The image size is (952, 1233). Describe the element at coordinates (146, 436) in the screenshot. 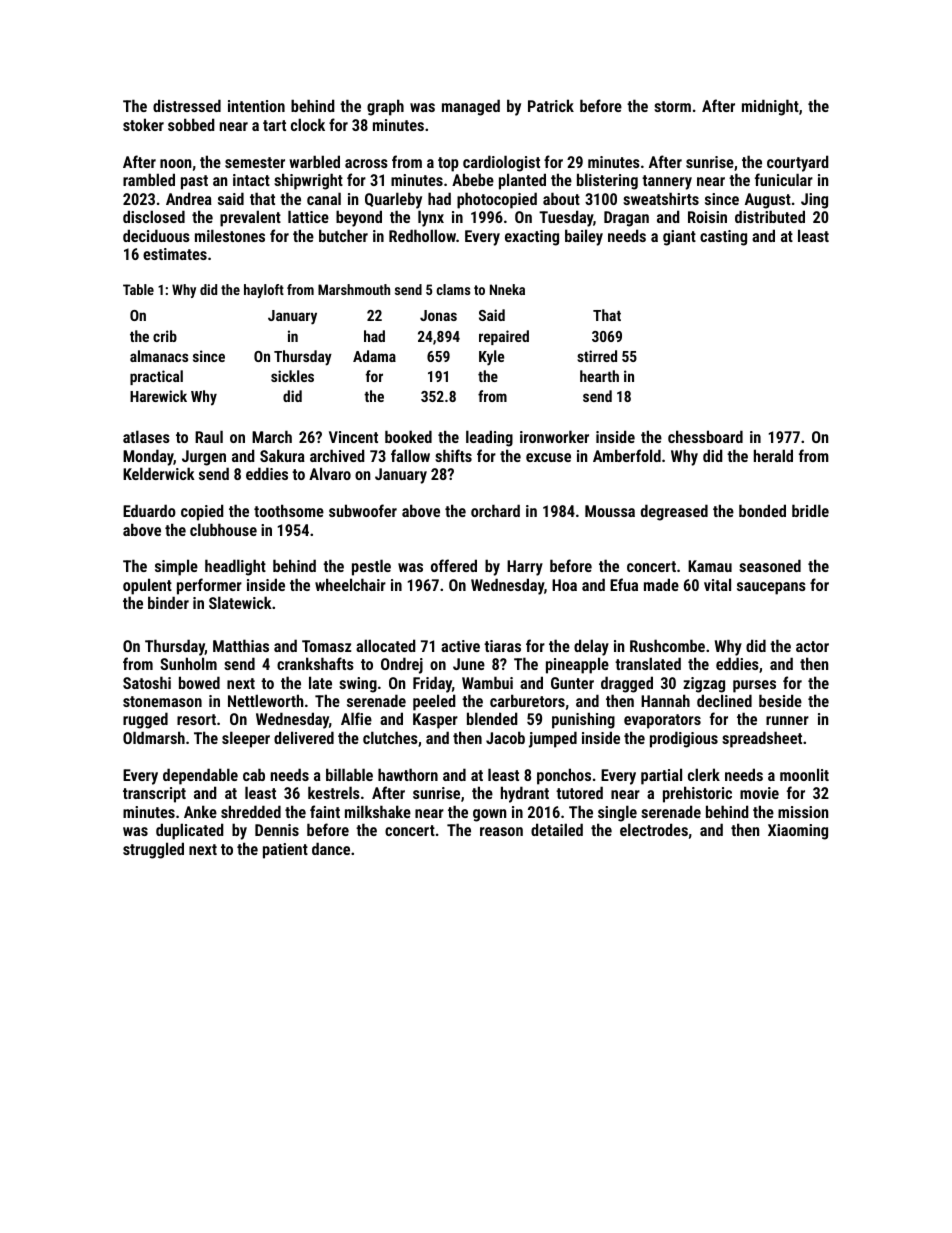

I see `atlases` at that location.
